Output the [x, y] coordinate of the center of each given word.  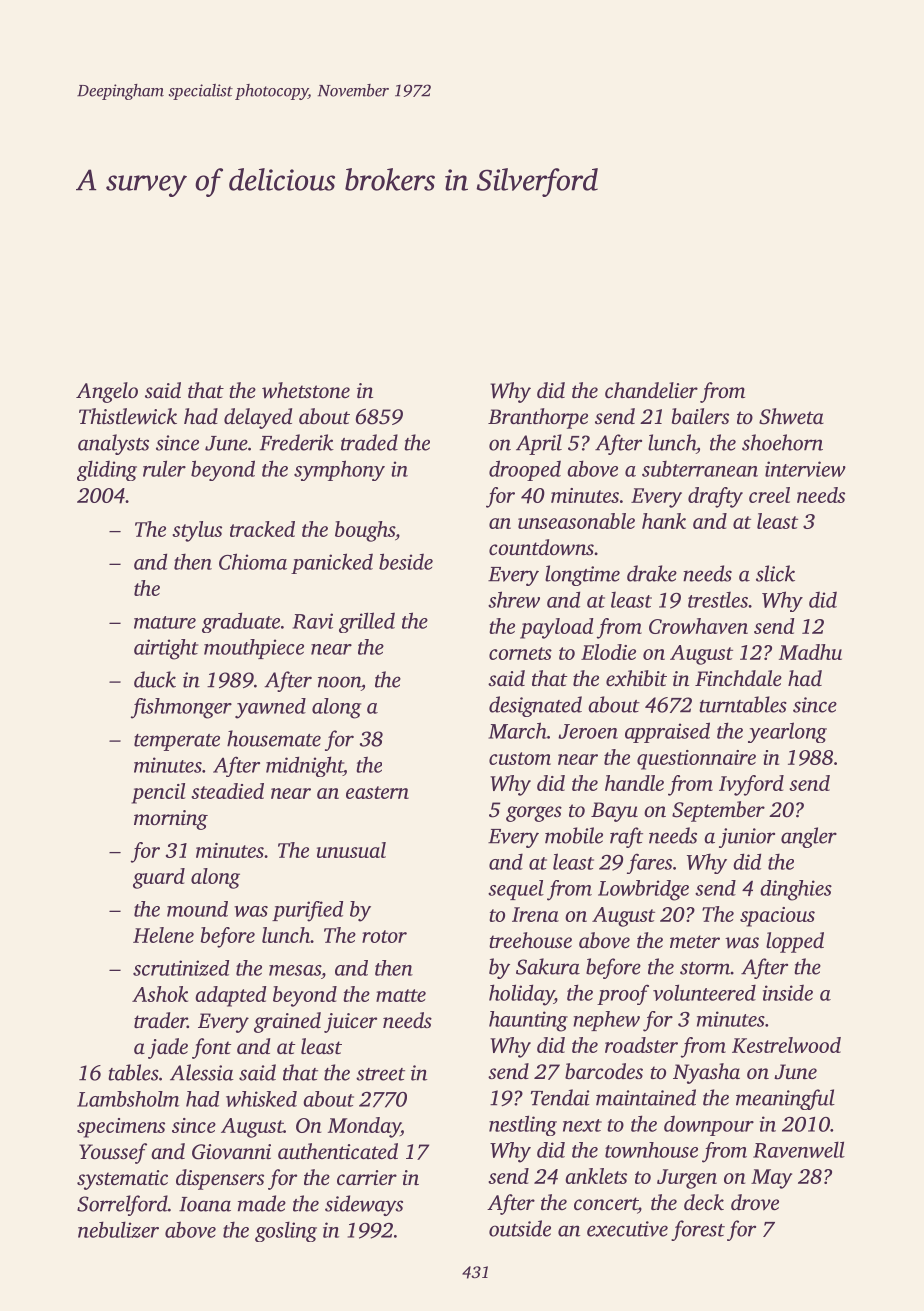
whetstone [306, 390]
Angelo [107, 392]
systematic [122, 1180]
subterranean [700, 469]
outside [520, 1228]
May [771, 1179]
